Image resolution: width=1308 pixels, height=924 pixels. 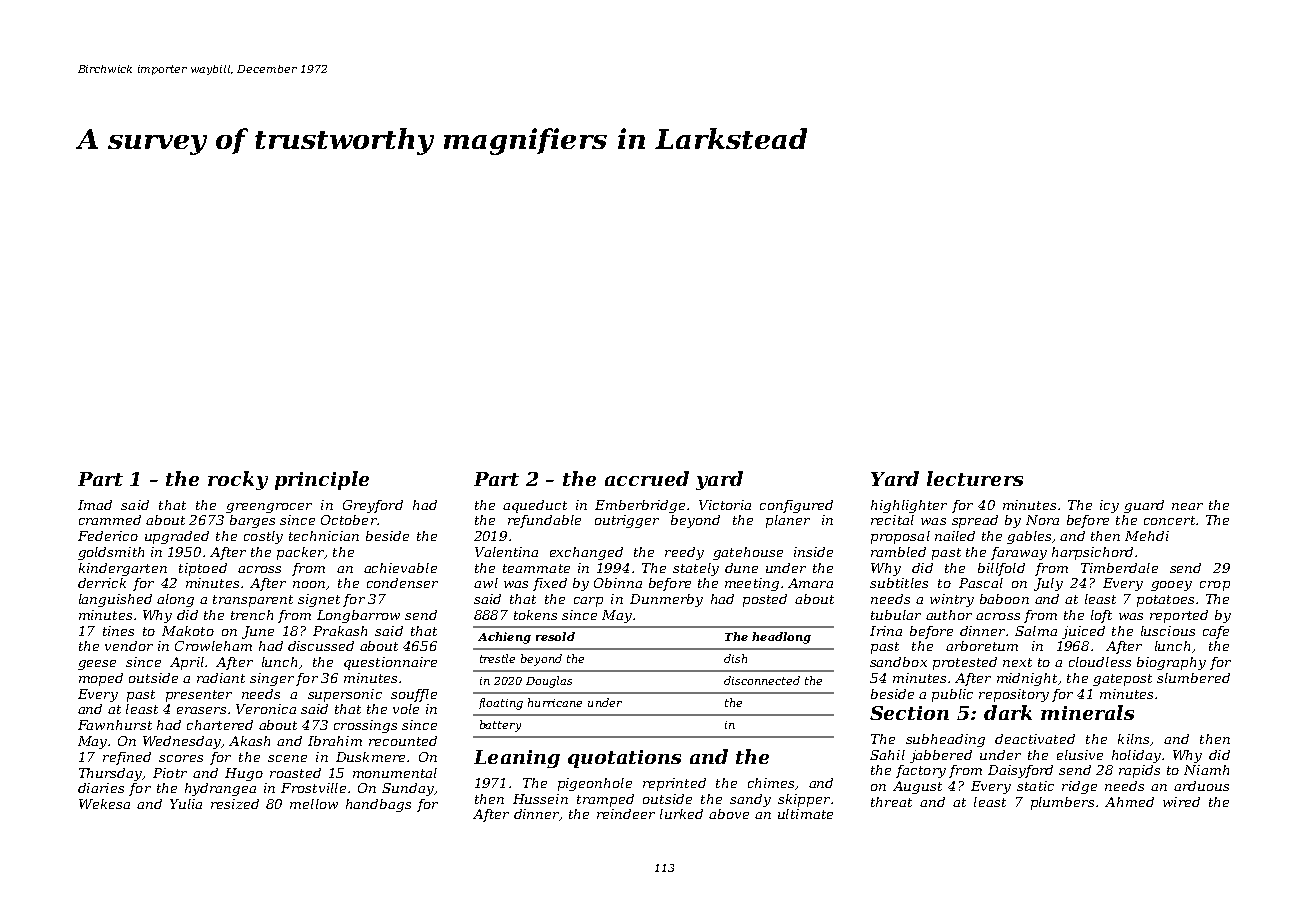 I want to click on Victoria, so click(x=725, y=505).
